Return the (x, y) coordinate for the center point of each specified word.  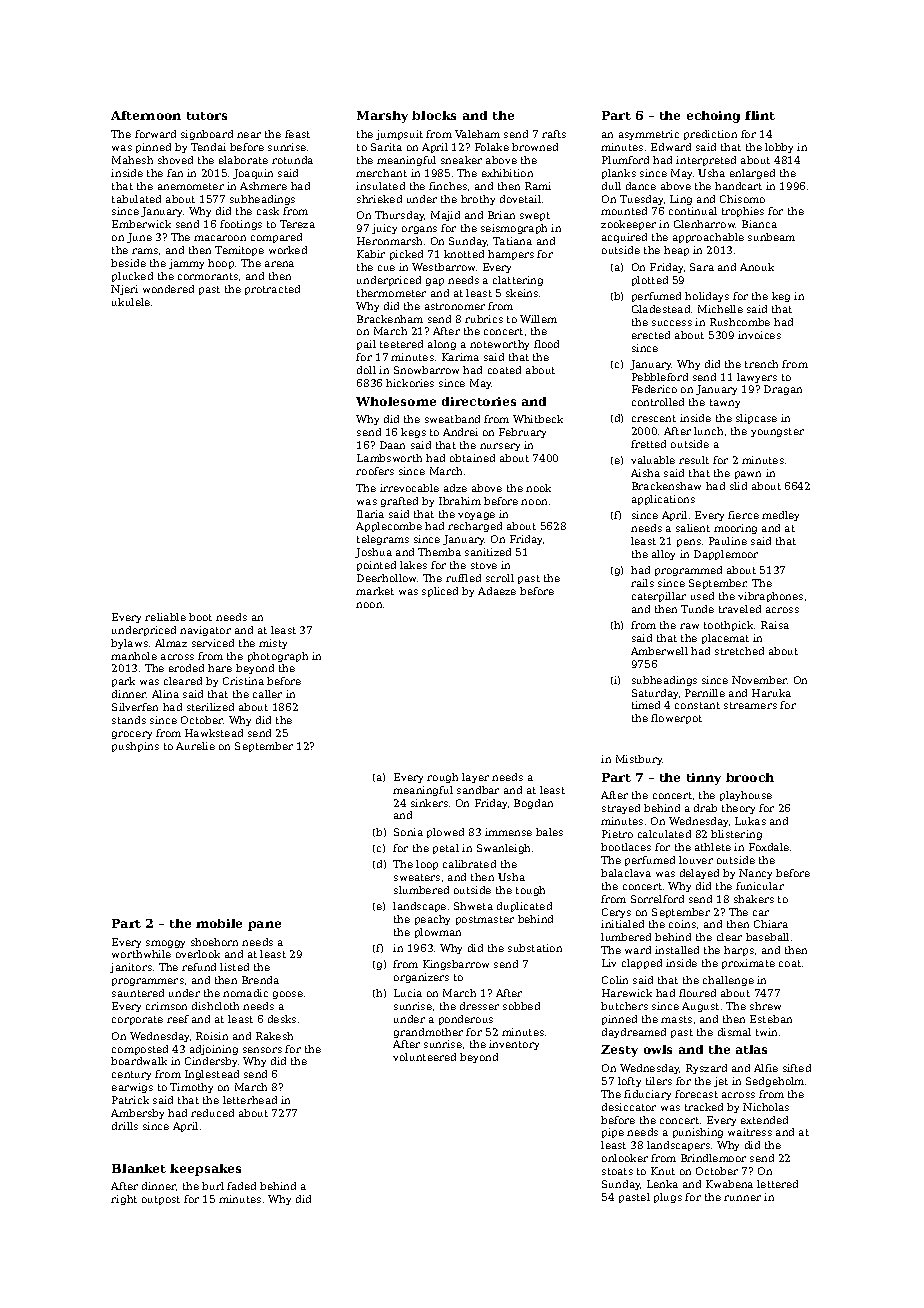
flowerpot (676, 719)
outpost (161, 1200)
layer (475, 778)
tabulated (136, 199)
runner (742, 1198)
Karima (460, 357)
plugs (668, 1198)
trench (761, 364)
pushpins (135, 747)
